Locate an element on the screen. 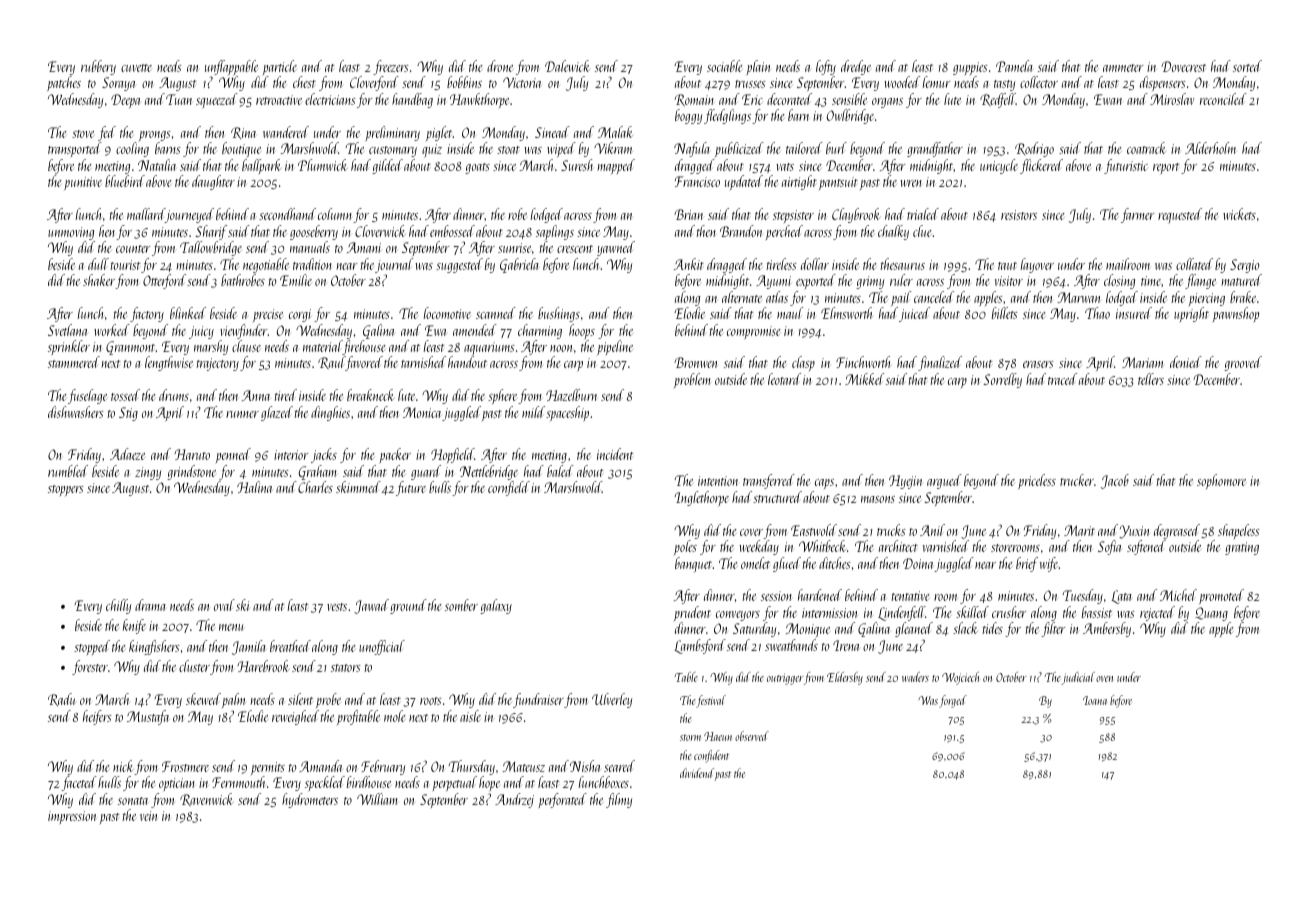  alternate is located at coordinates (742, 297).
